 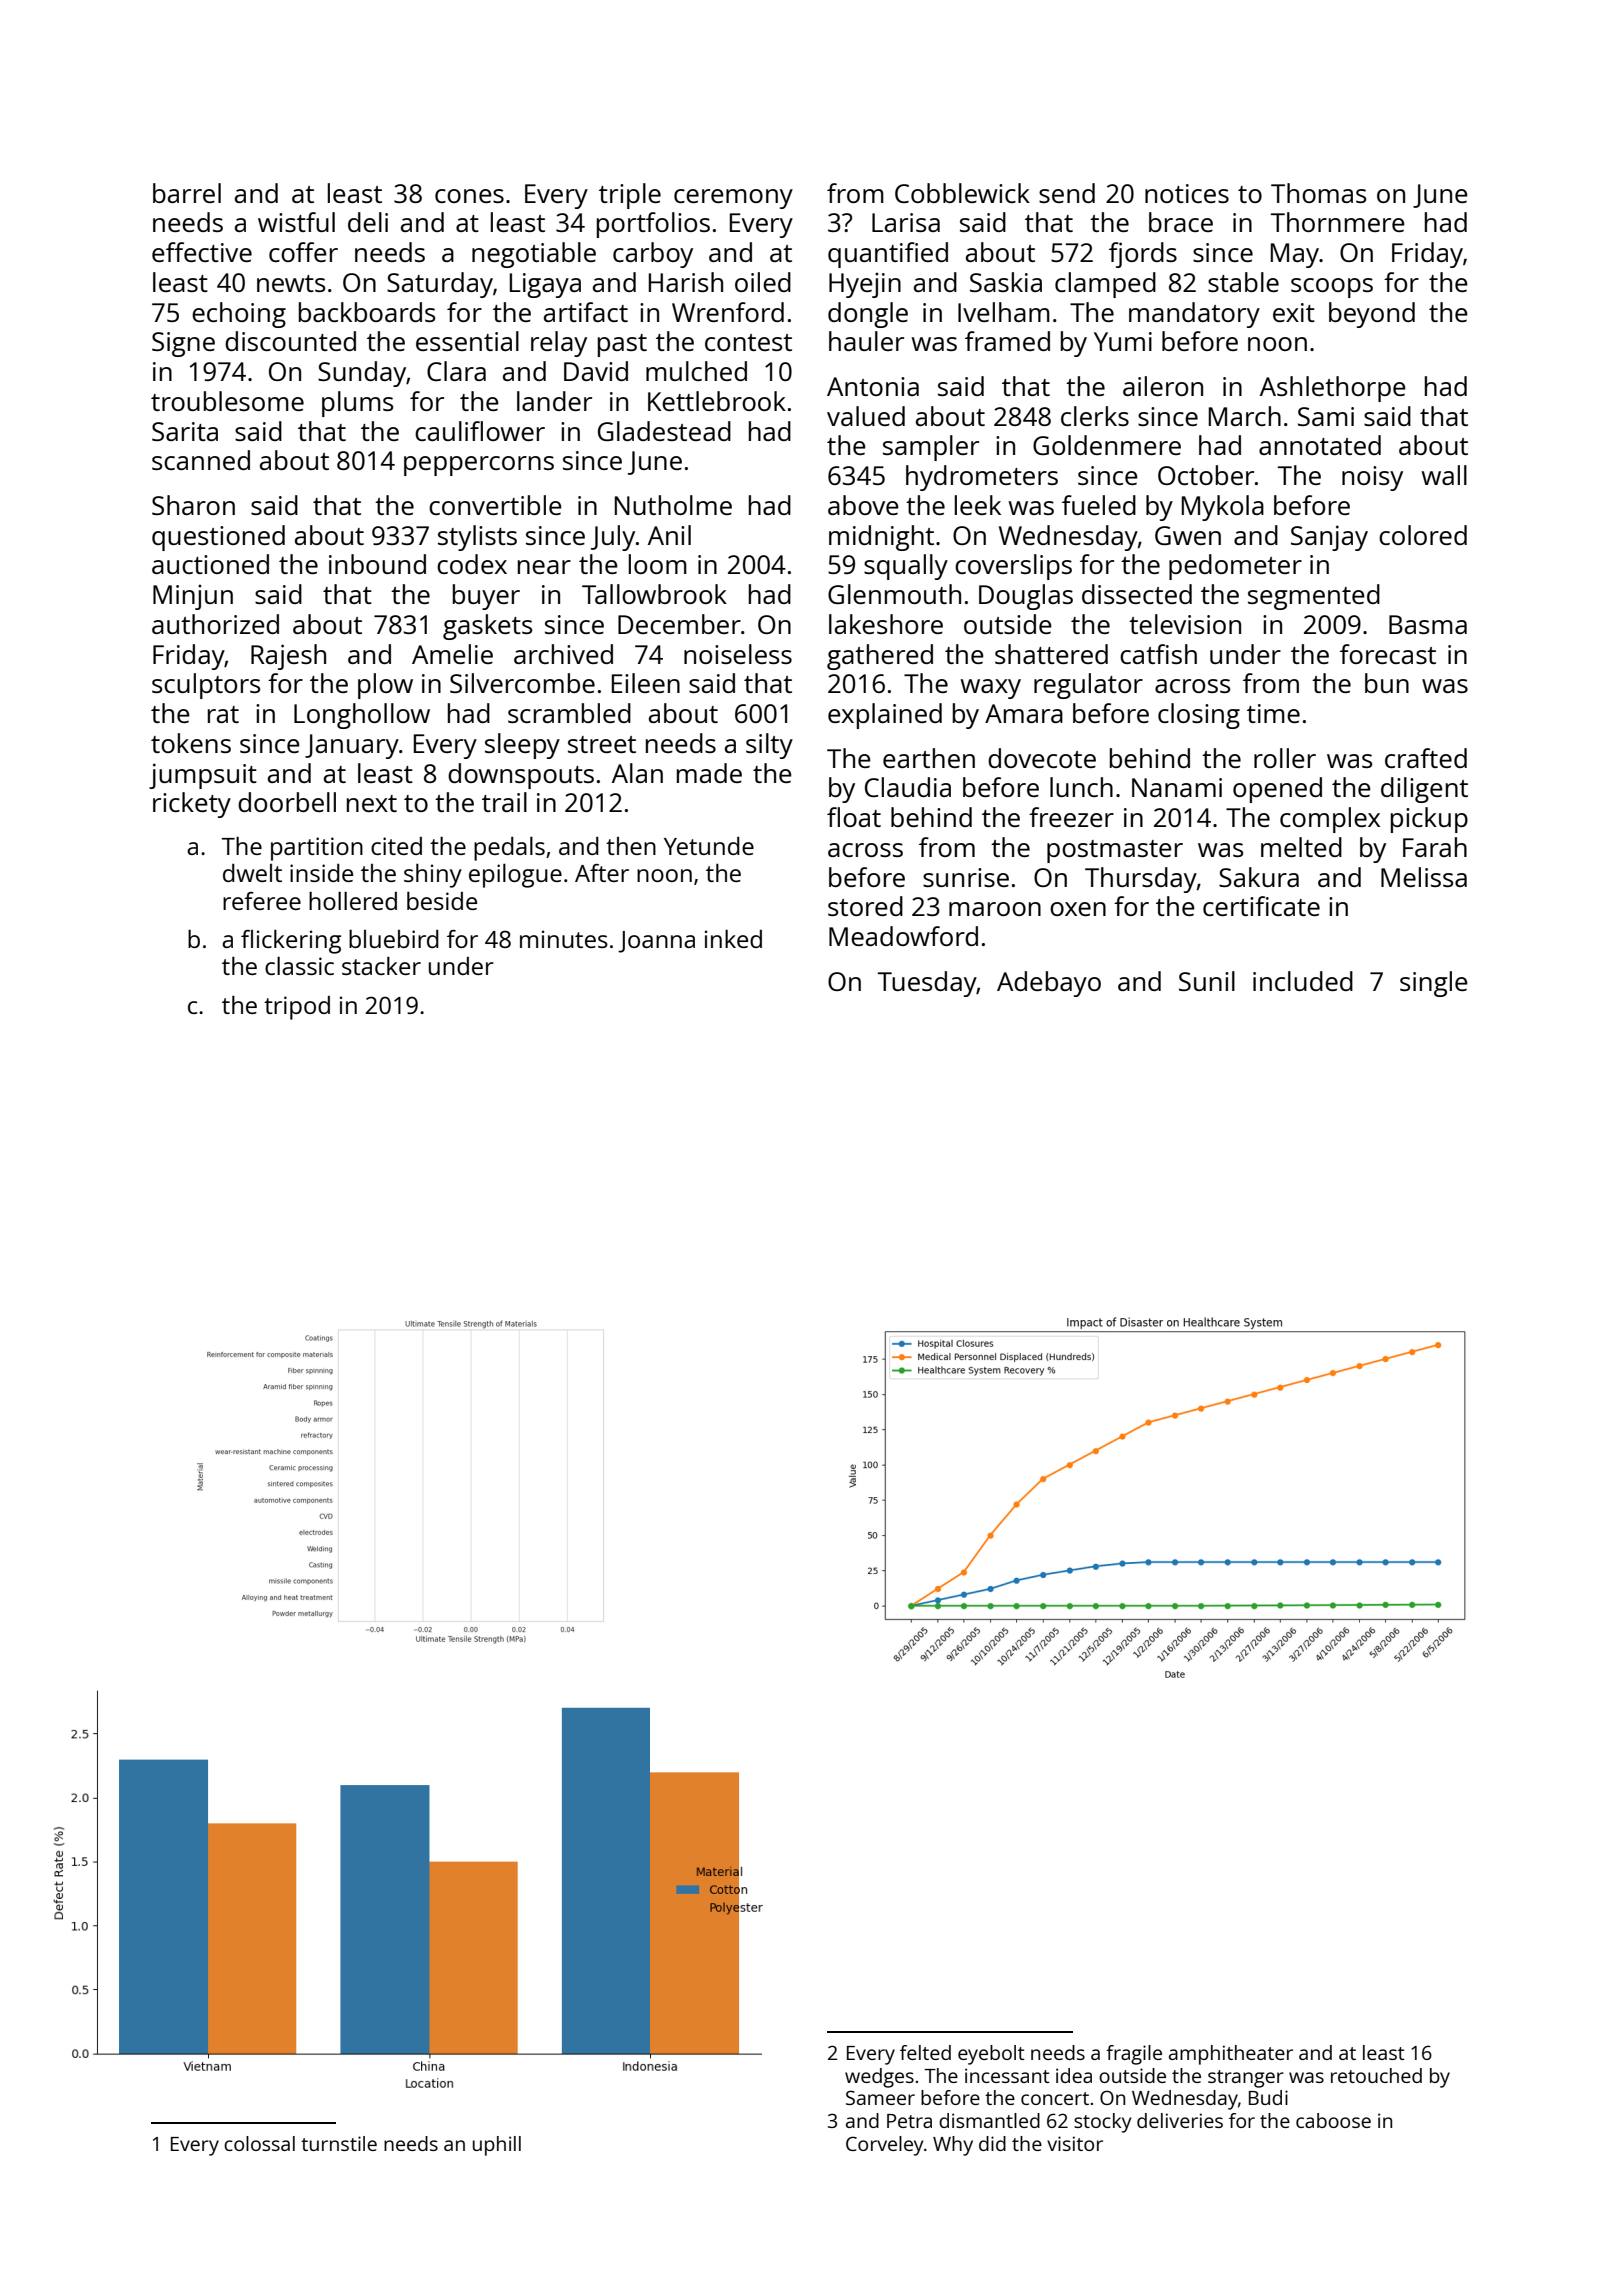 What do you see at coordinates (339, 2143) in the page?
I see `turnstile` at bounding box center [339, 2143].
